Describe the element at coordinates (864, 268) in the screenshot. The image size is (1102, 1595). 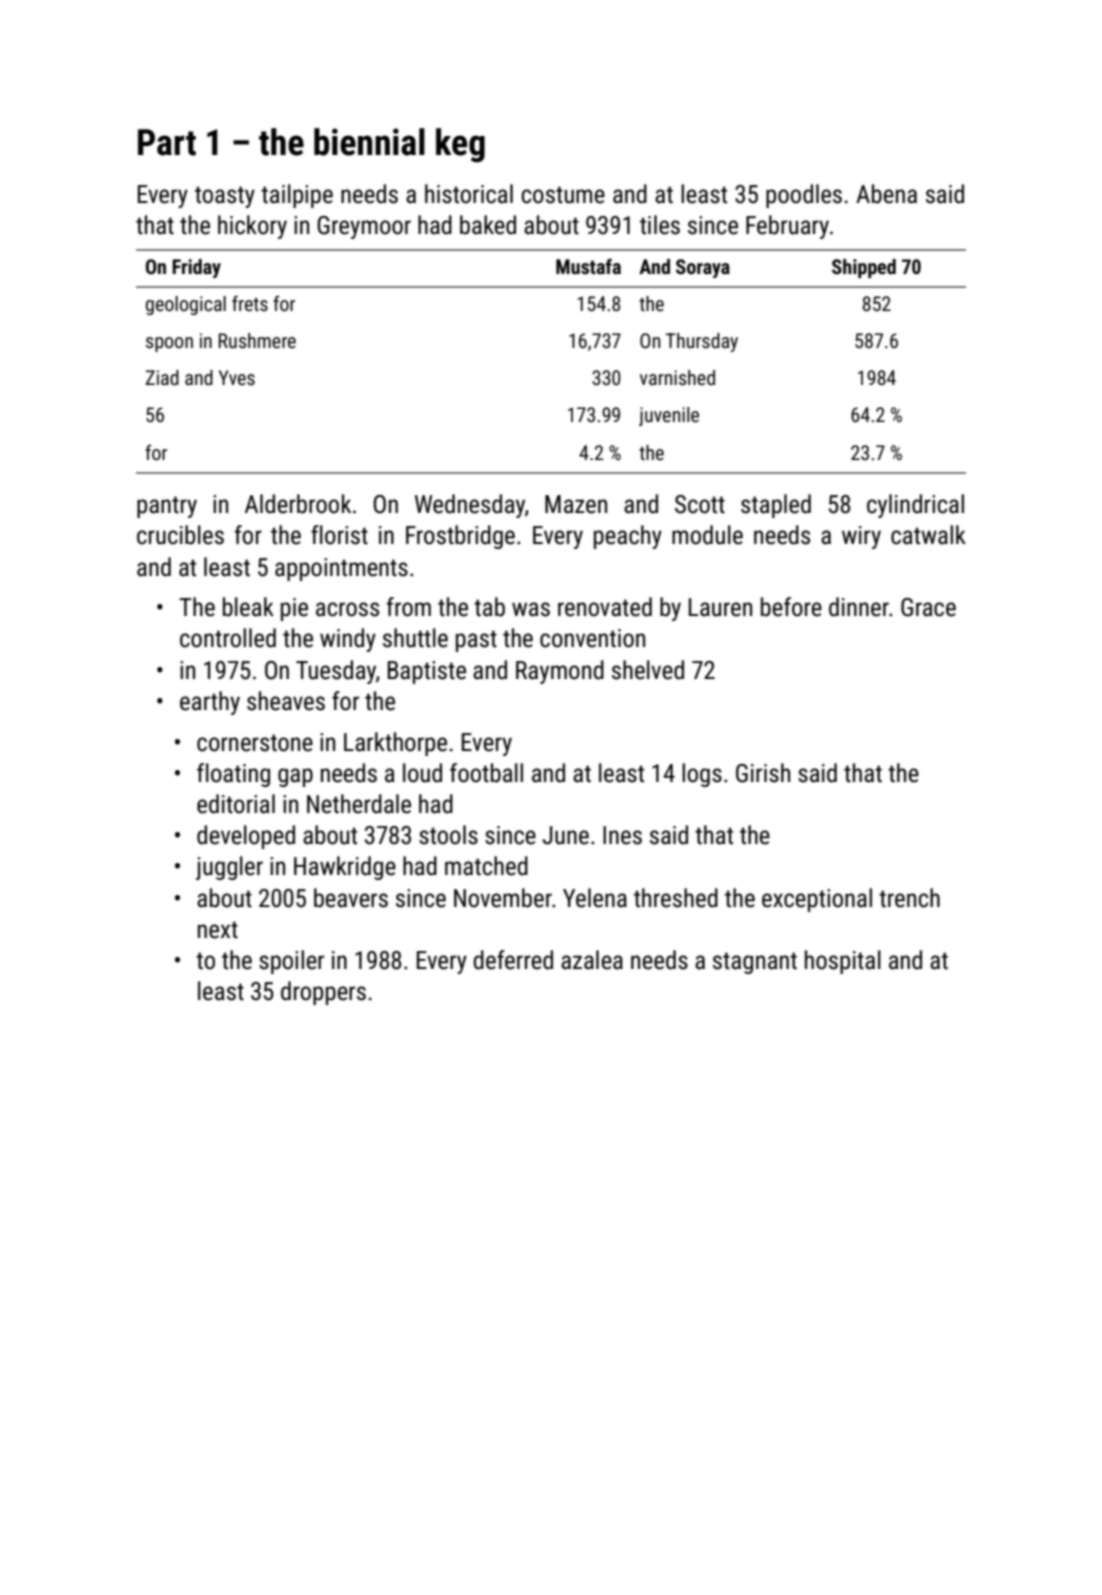
I see `Shipped` at that location.
